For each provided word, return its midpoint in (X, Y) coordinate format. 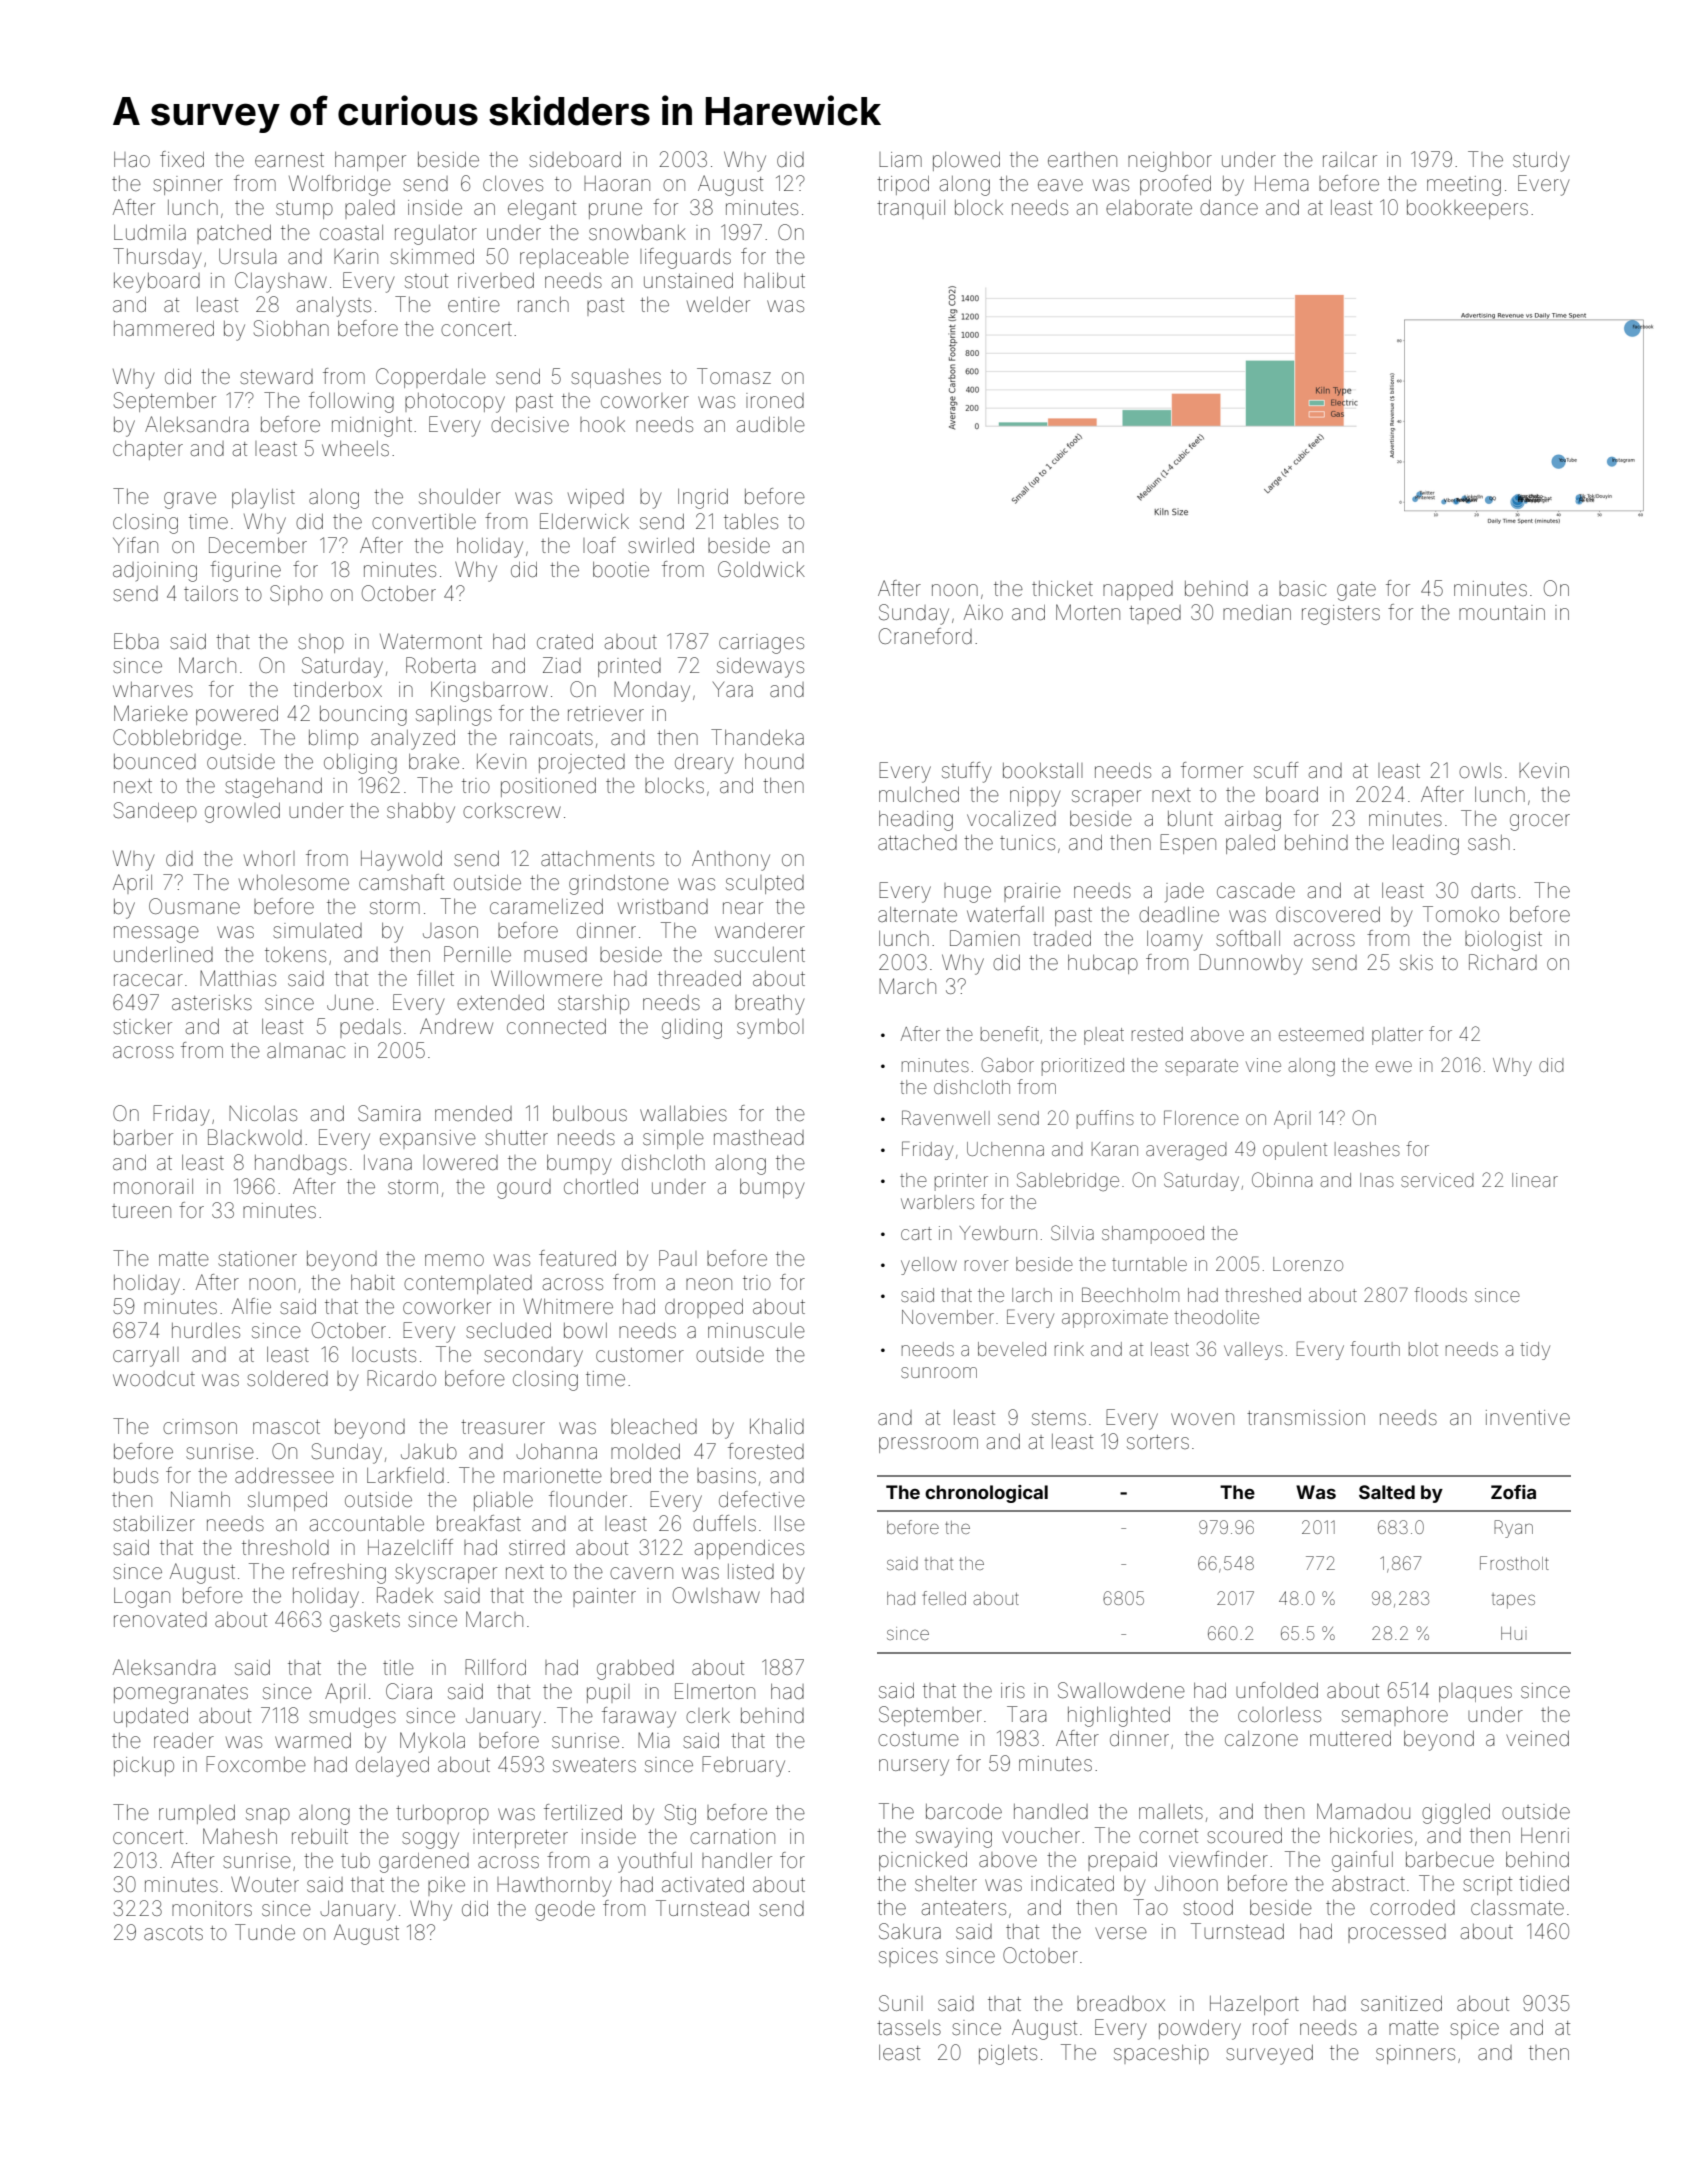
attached (917, 842)
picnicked (923, 1861)
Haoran (617, 183)
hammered (164, 329)
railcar (1350, 159)
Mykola (432, 1742)
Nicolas (263, 1113)
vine (1263, 1065)
